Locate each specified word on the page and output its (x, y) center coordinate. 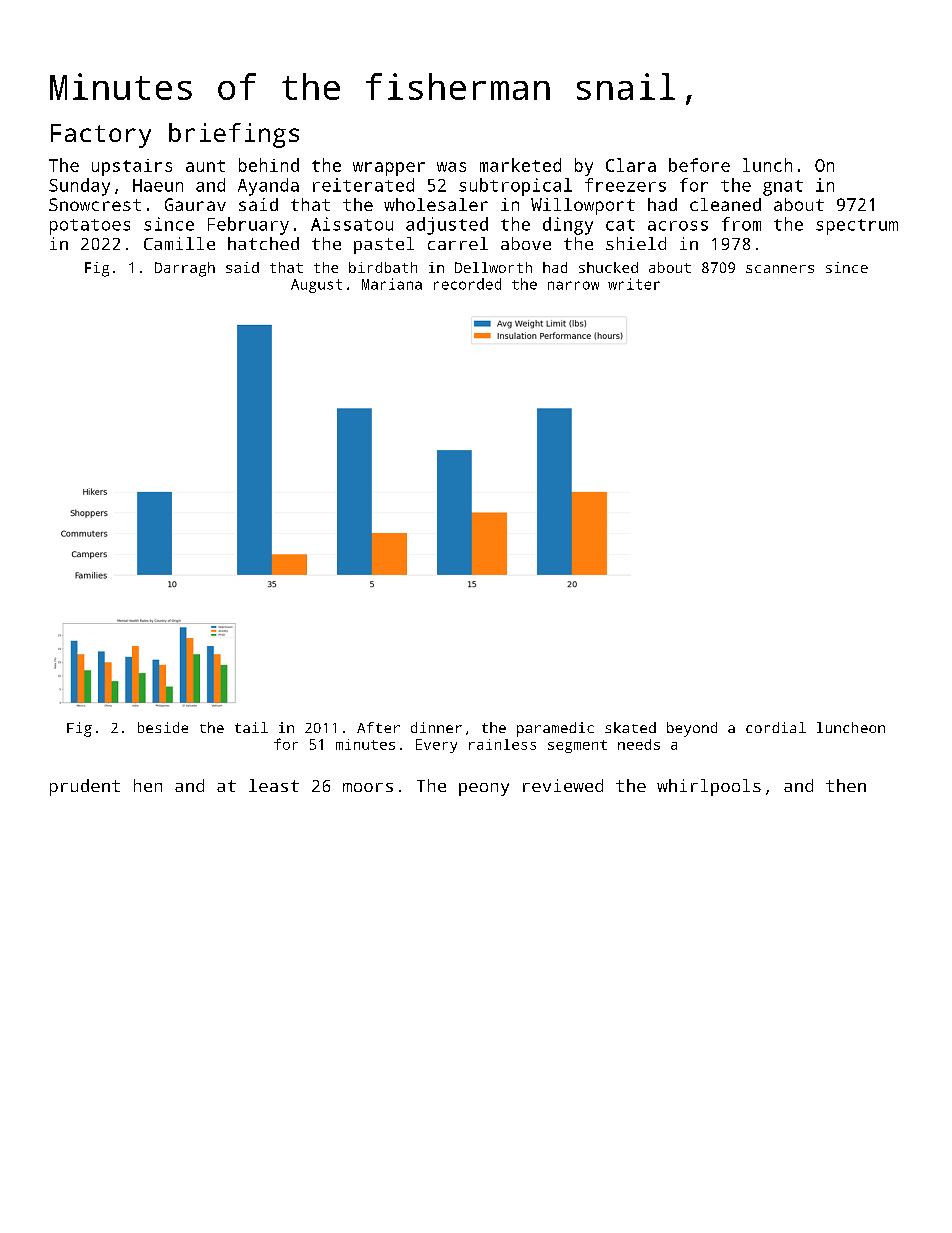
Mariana (392, 284)
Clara (631, 165)
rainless (502, 744)
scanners (780, 269)
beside (163, 727)
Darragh (185, 269)
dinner (436, 727)
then (846, 785)
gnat (783, 188)
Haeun (158, 185)
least (274, 785)
